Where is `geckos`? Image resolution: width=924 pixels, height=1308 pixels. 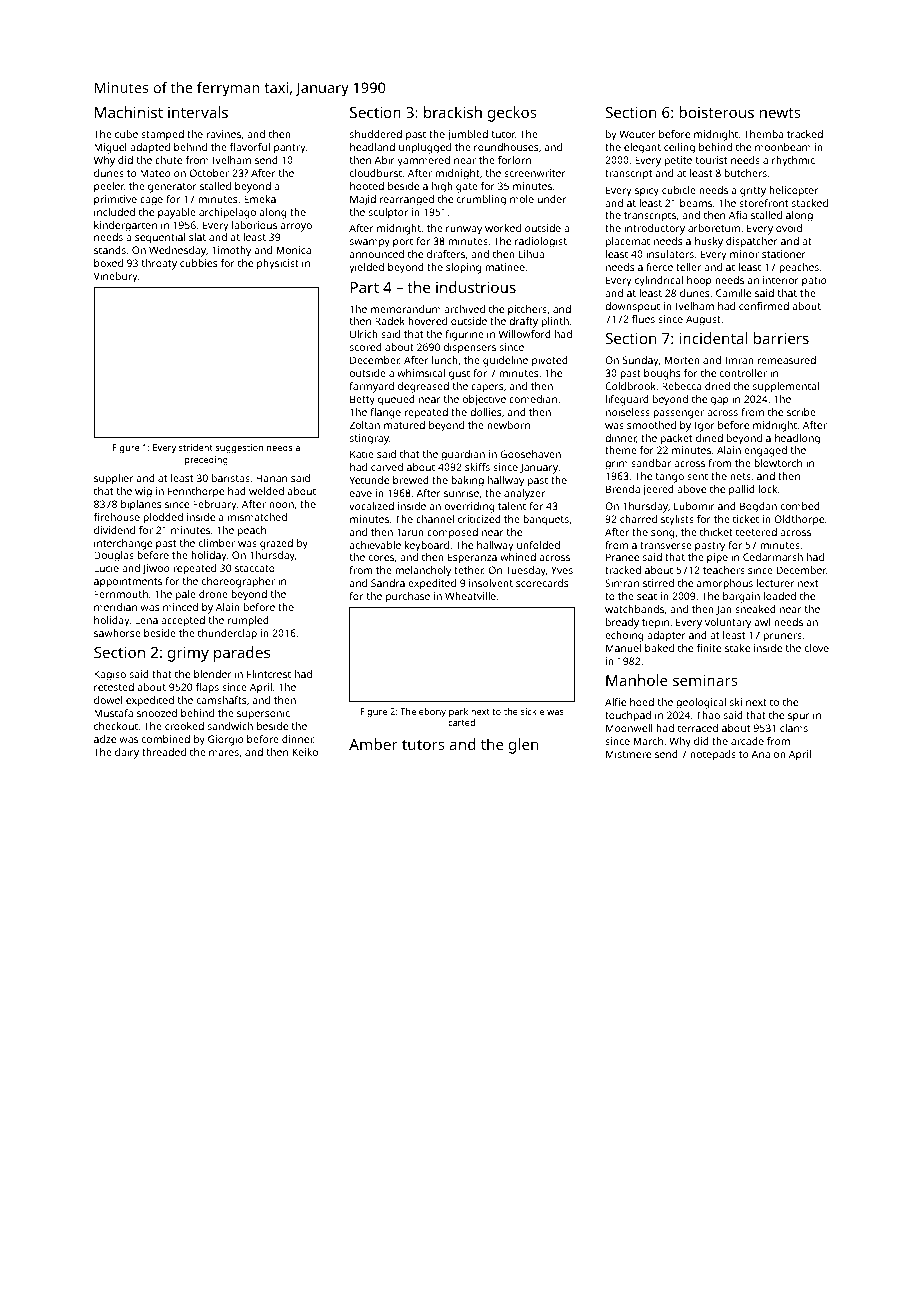
geckos is located at coordinates (512, 114).
